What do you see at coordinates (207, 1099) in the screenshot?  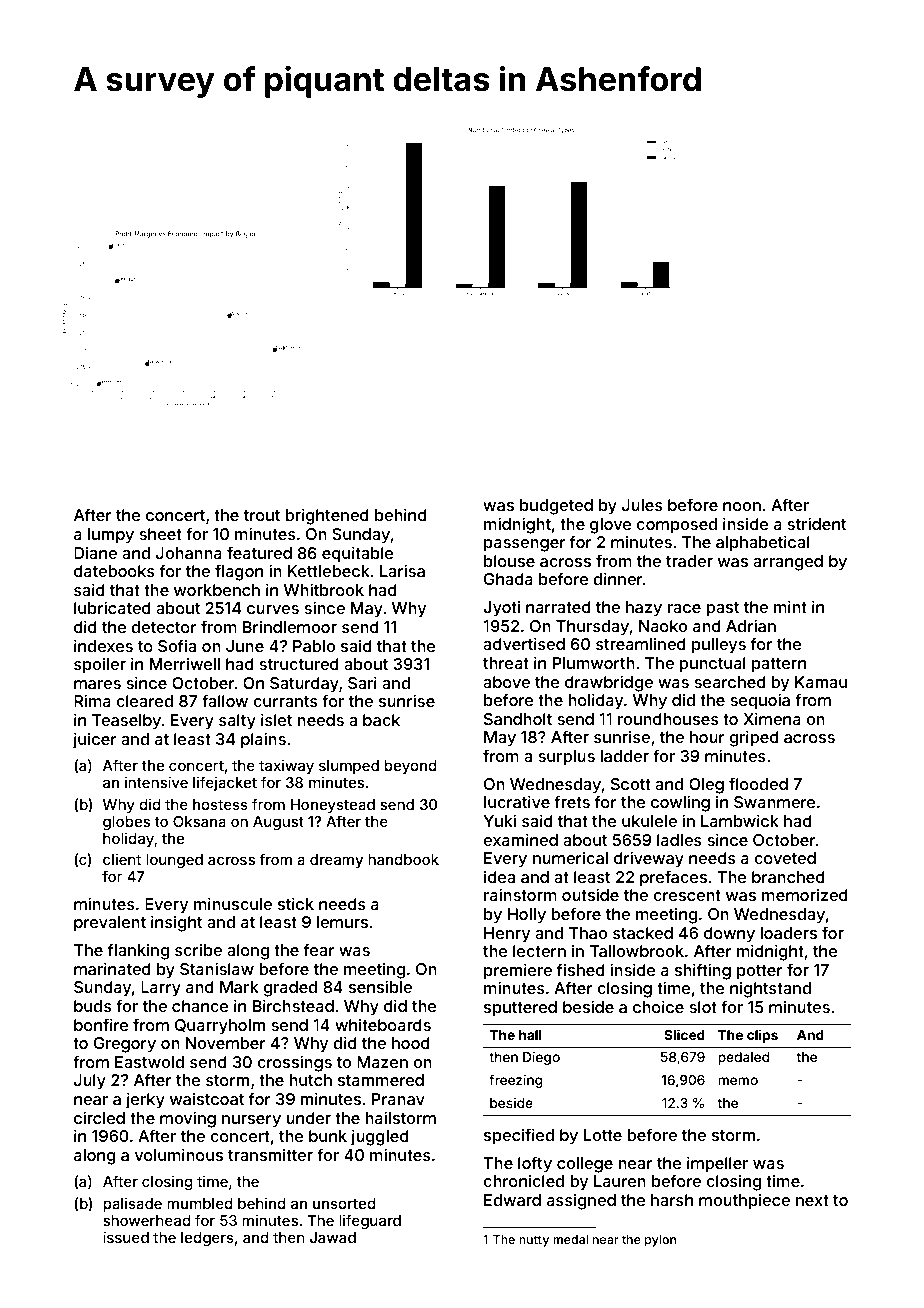 I see `waistcoat` at bounding box center [207, 1099].
